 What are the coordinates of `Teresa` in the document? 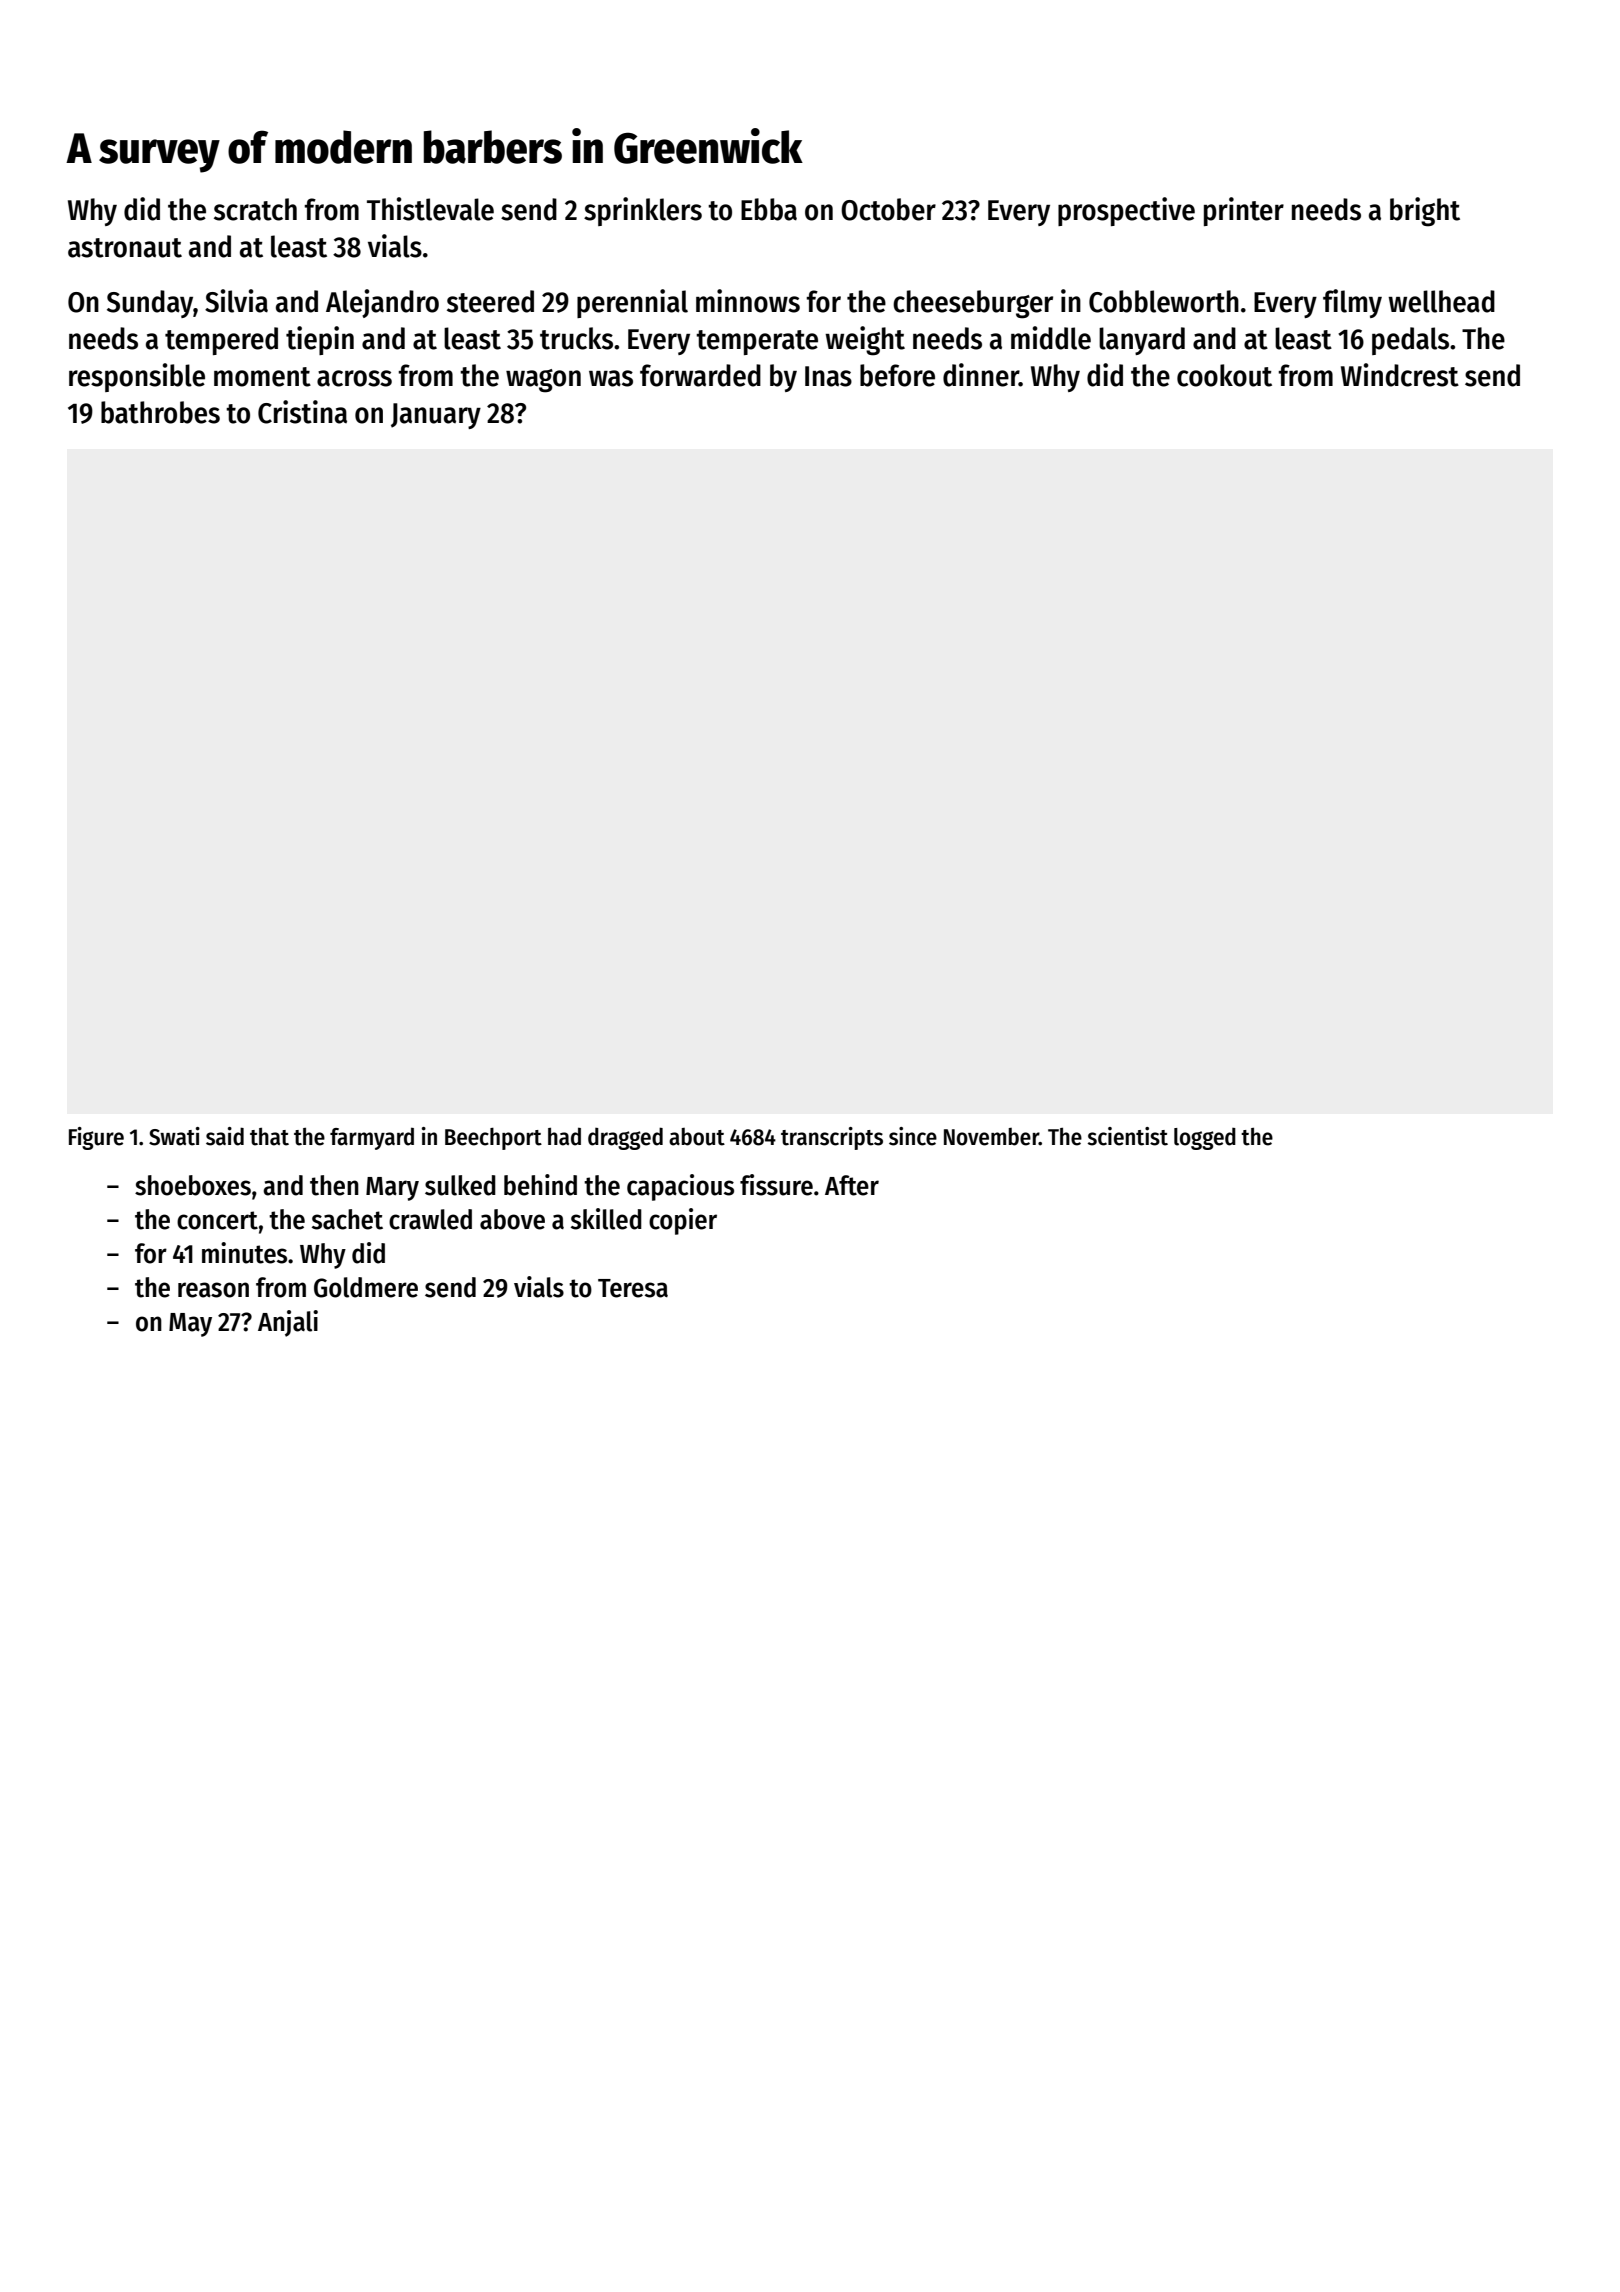 It's located at (633, 1288).
